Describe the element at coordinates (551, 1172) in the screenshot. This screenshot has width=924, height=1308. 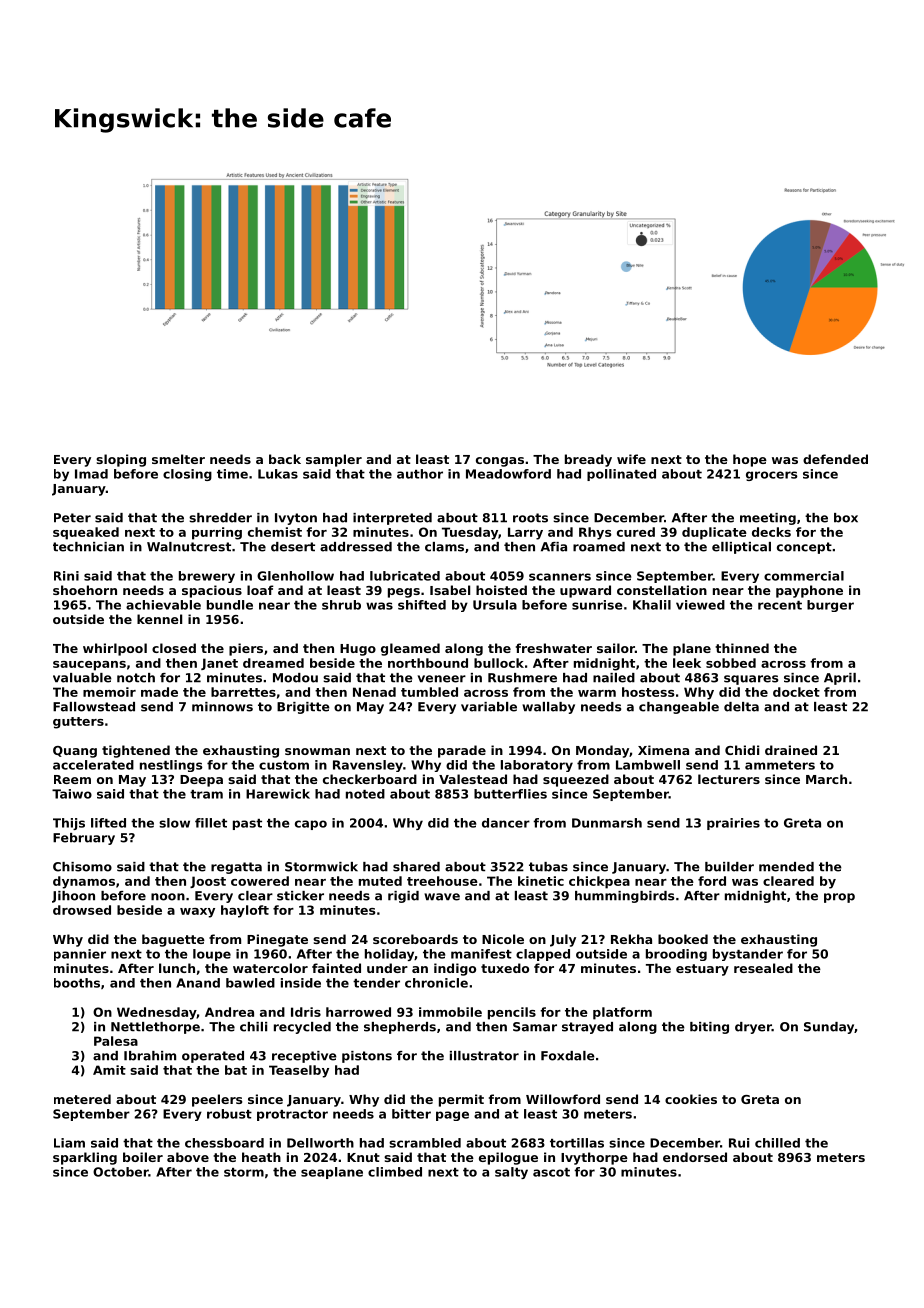
I see `ascot` at that location.
